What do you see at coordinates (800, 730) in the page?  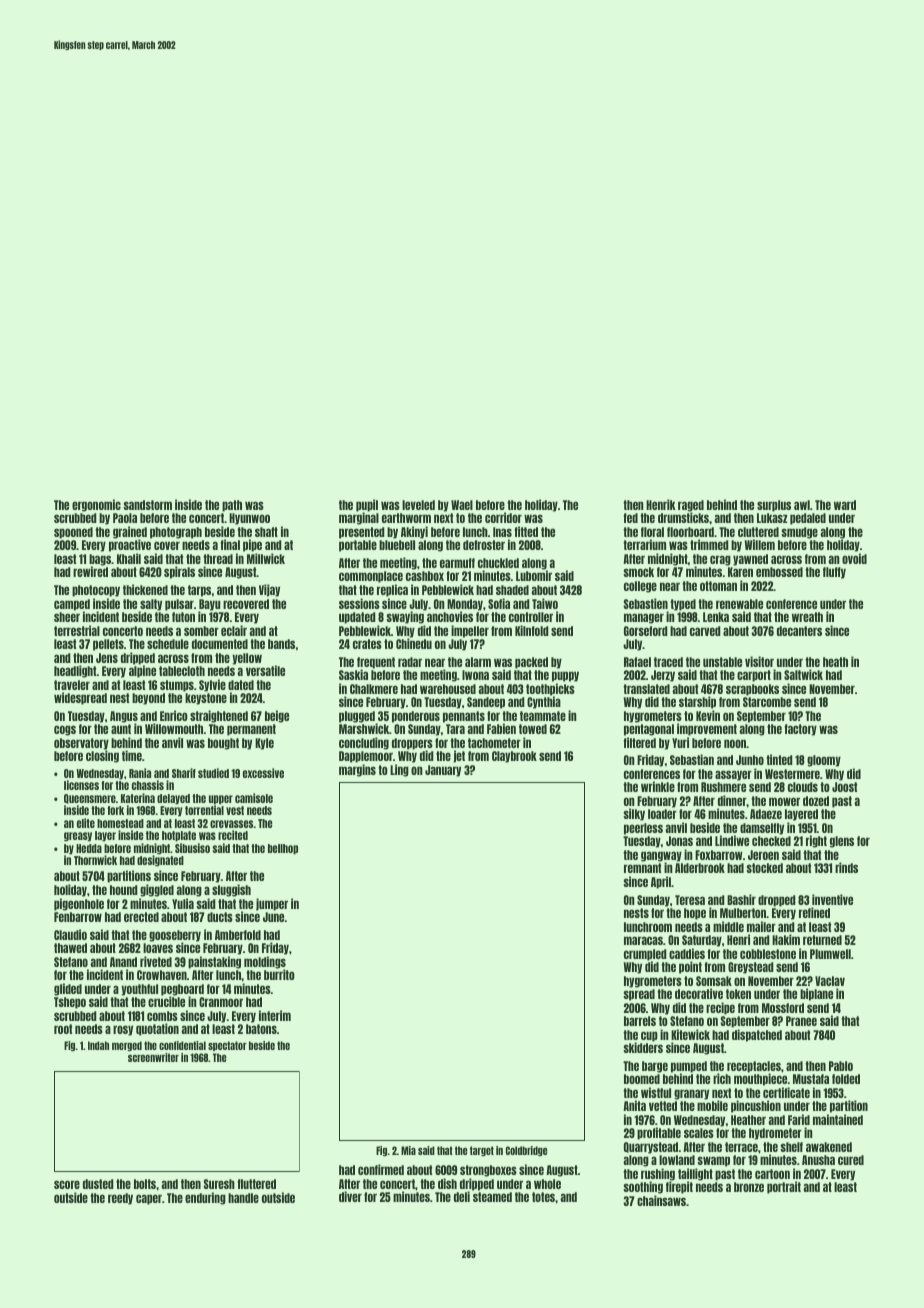 I see `factory` at bounding box center [800, 730].
